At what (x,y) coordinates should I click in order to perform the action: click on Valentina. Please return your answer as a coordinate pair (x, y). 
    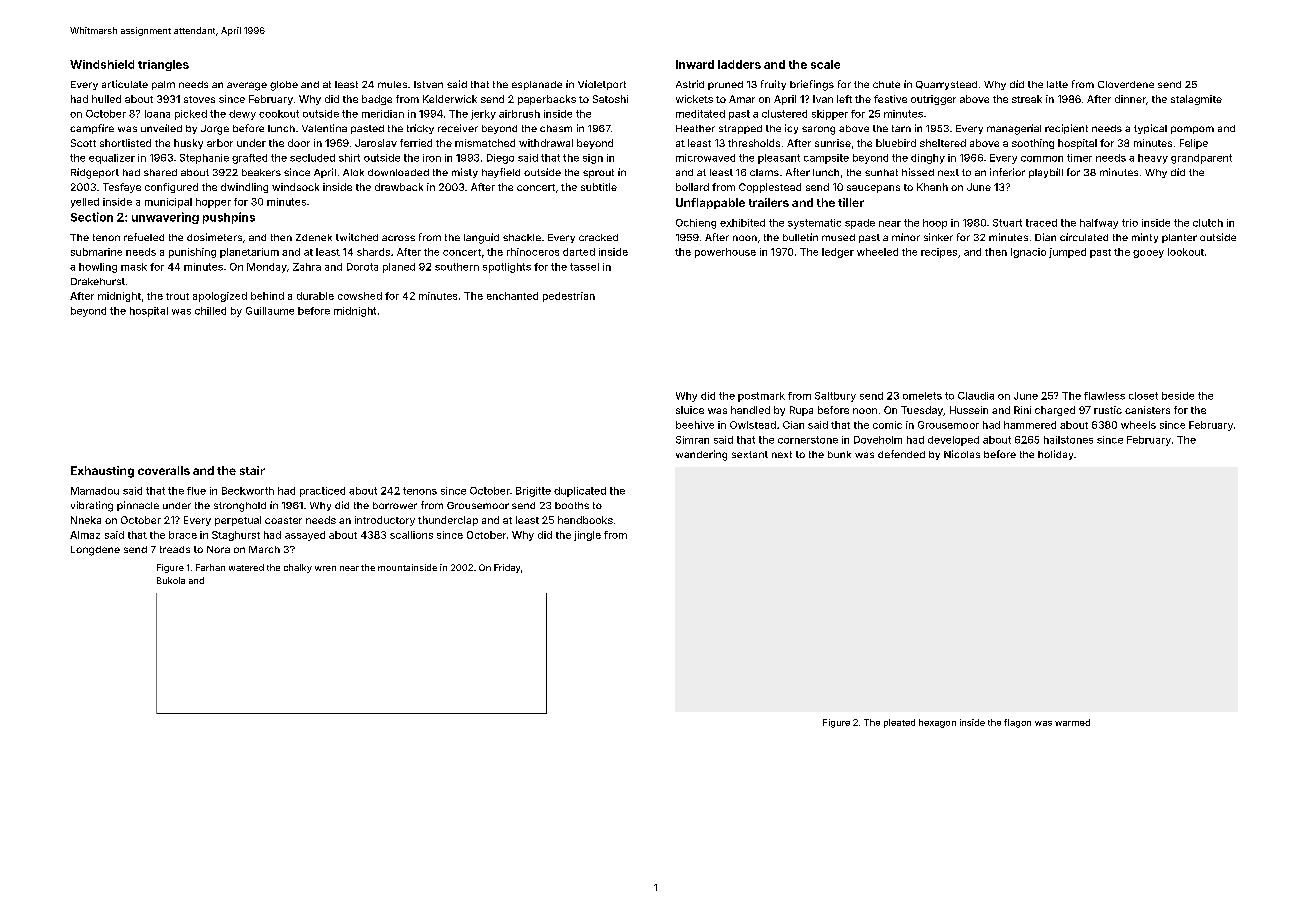
    Looking at the image, I should click on (324, 128).
